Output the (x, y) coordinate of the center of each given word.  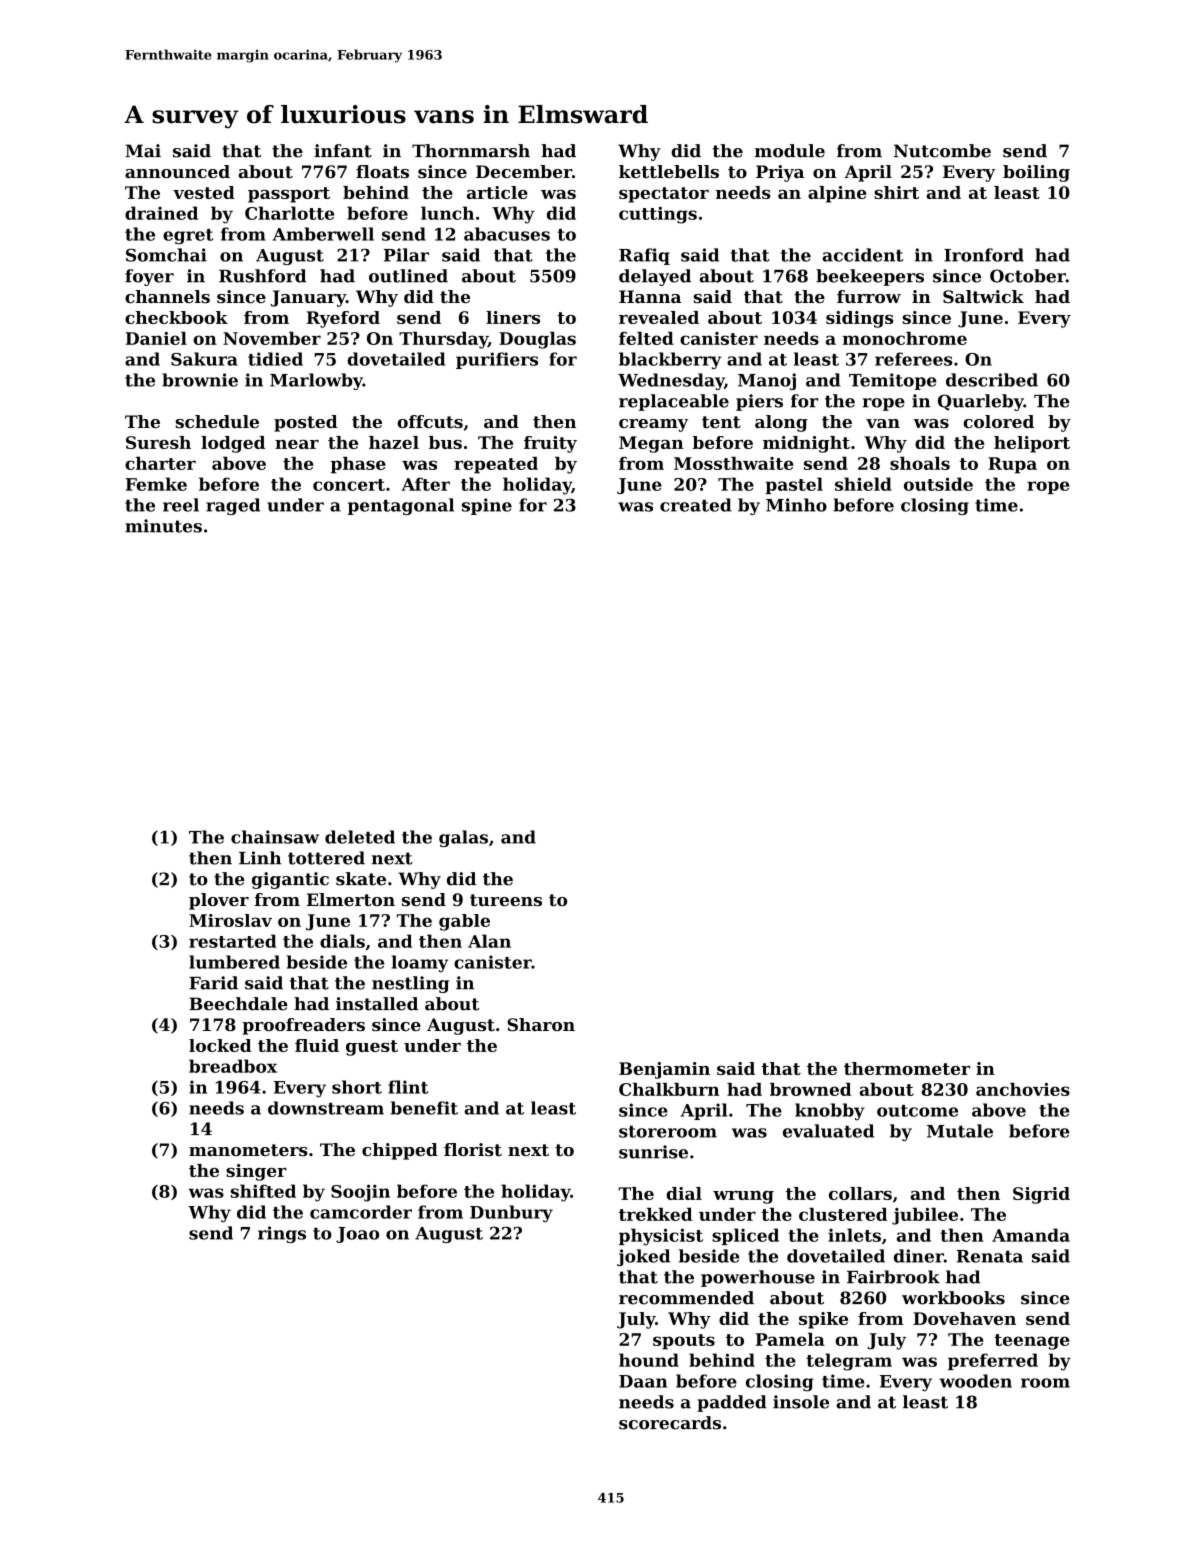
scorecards (670, 1423)
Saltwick (983, 296)
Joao (357, 1235)
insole (801, 1402)
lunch (447, 213)
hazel (394, 442)
